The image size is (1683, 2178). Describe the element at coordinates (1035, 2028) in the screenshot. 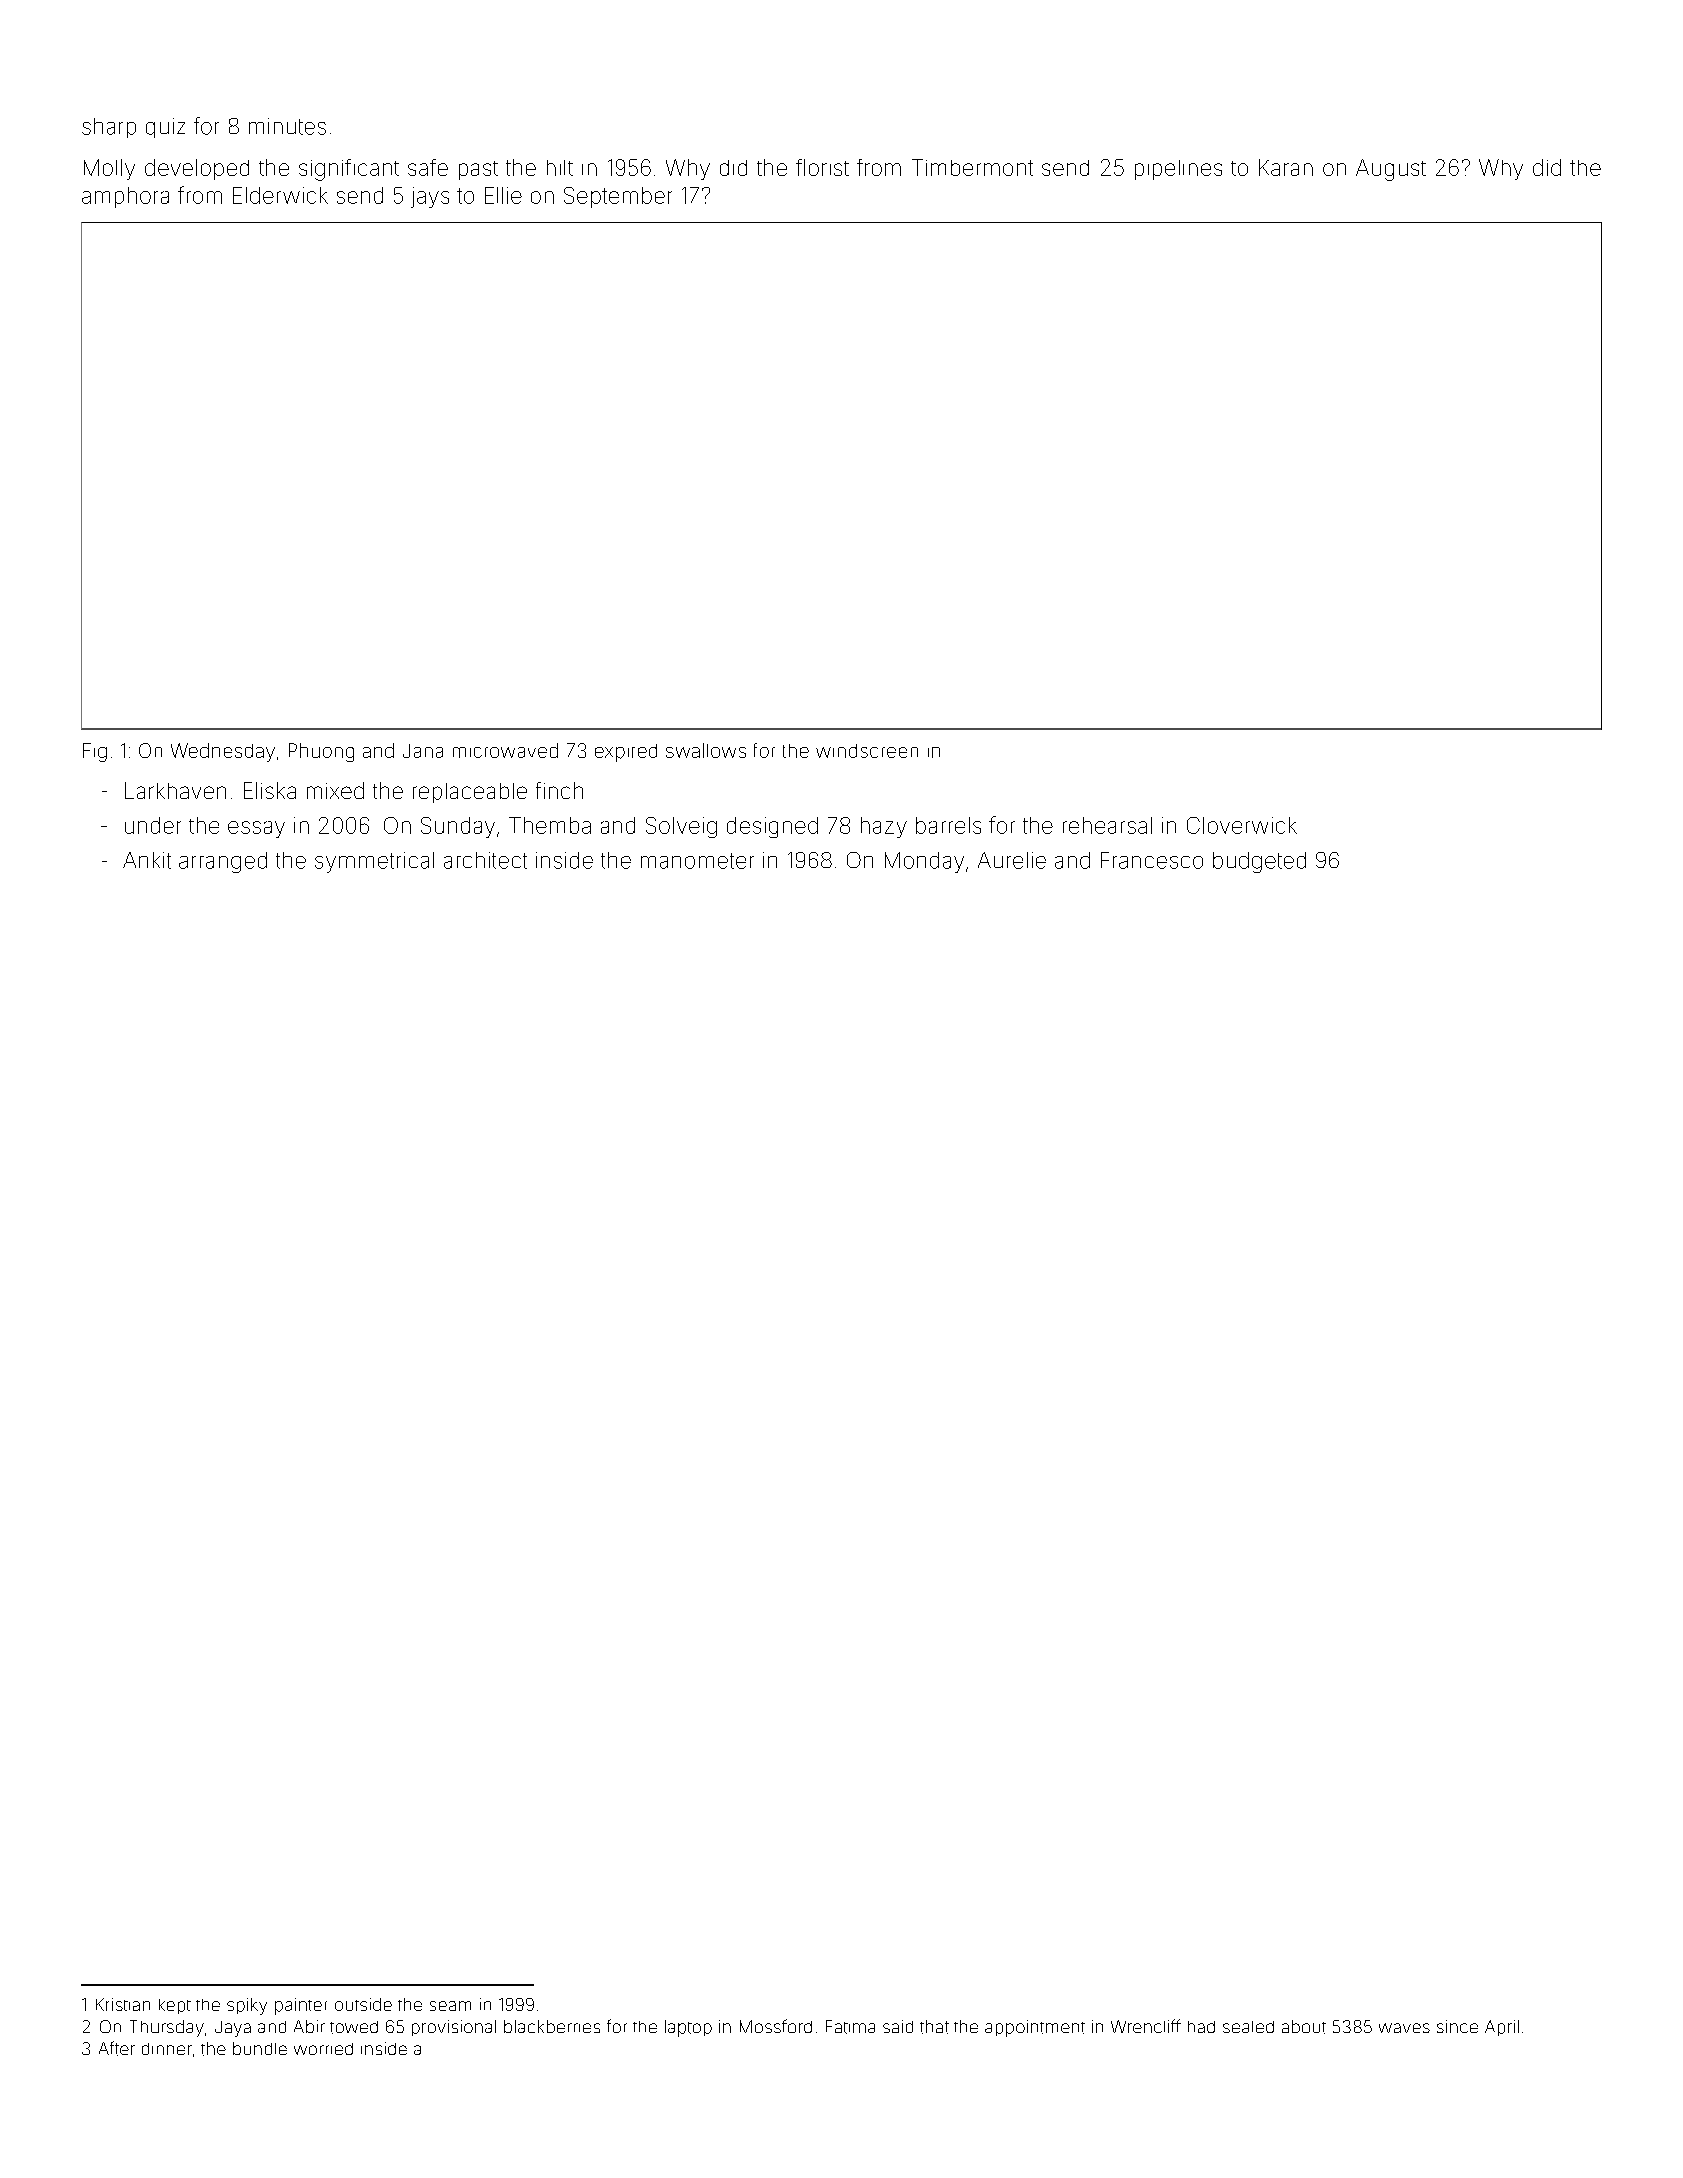

I see `appointment` at that location.
